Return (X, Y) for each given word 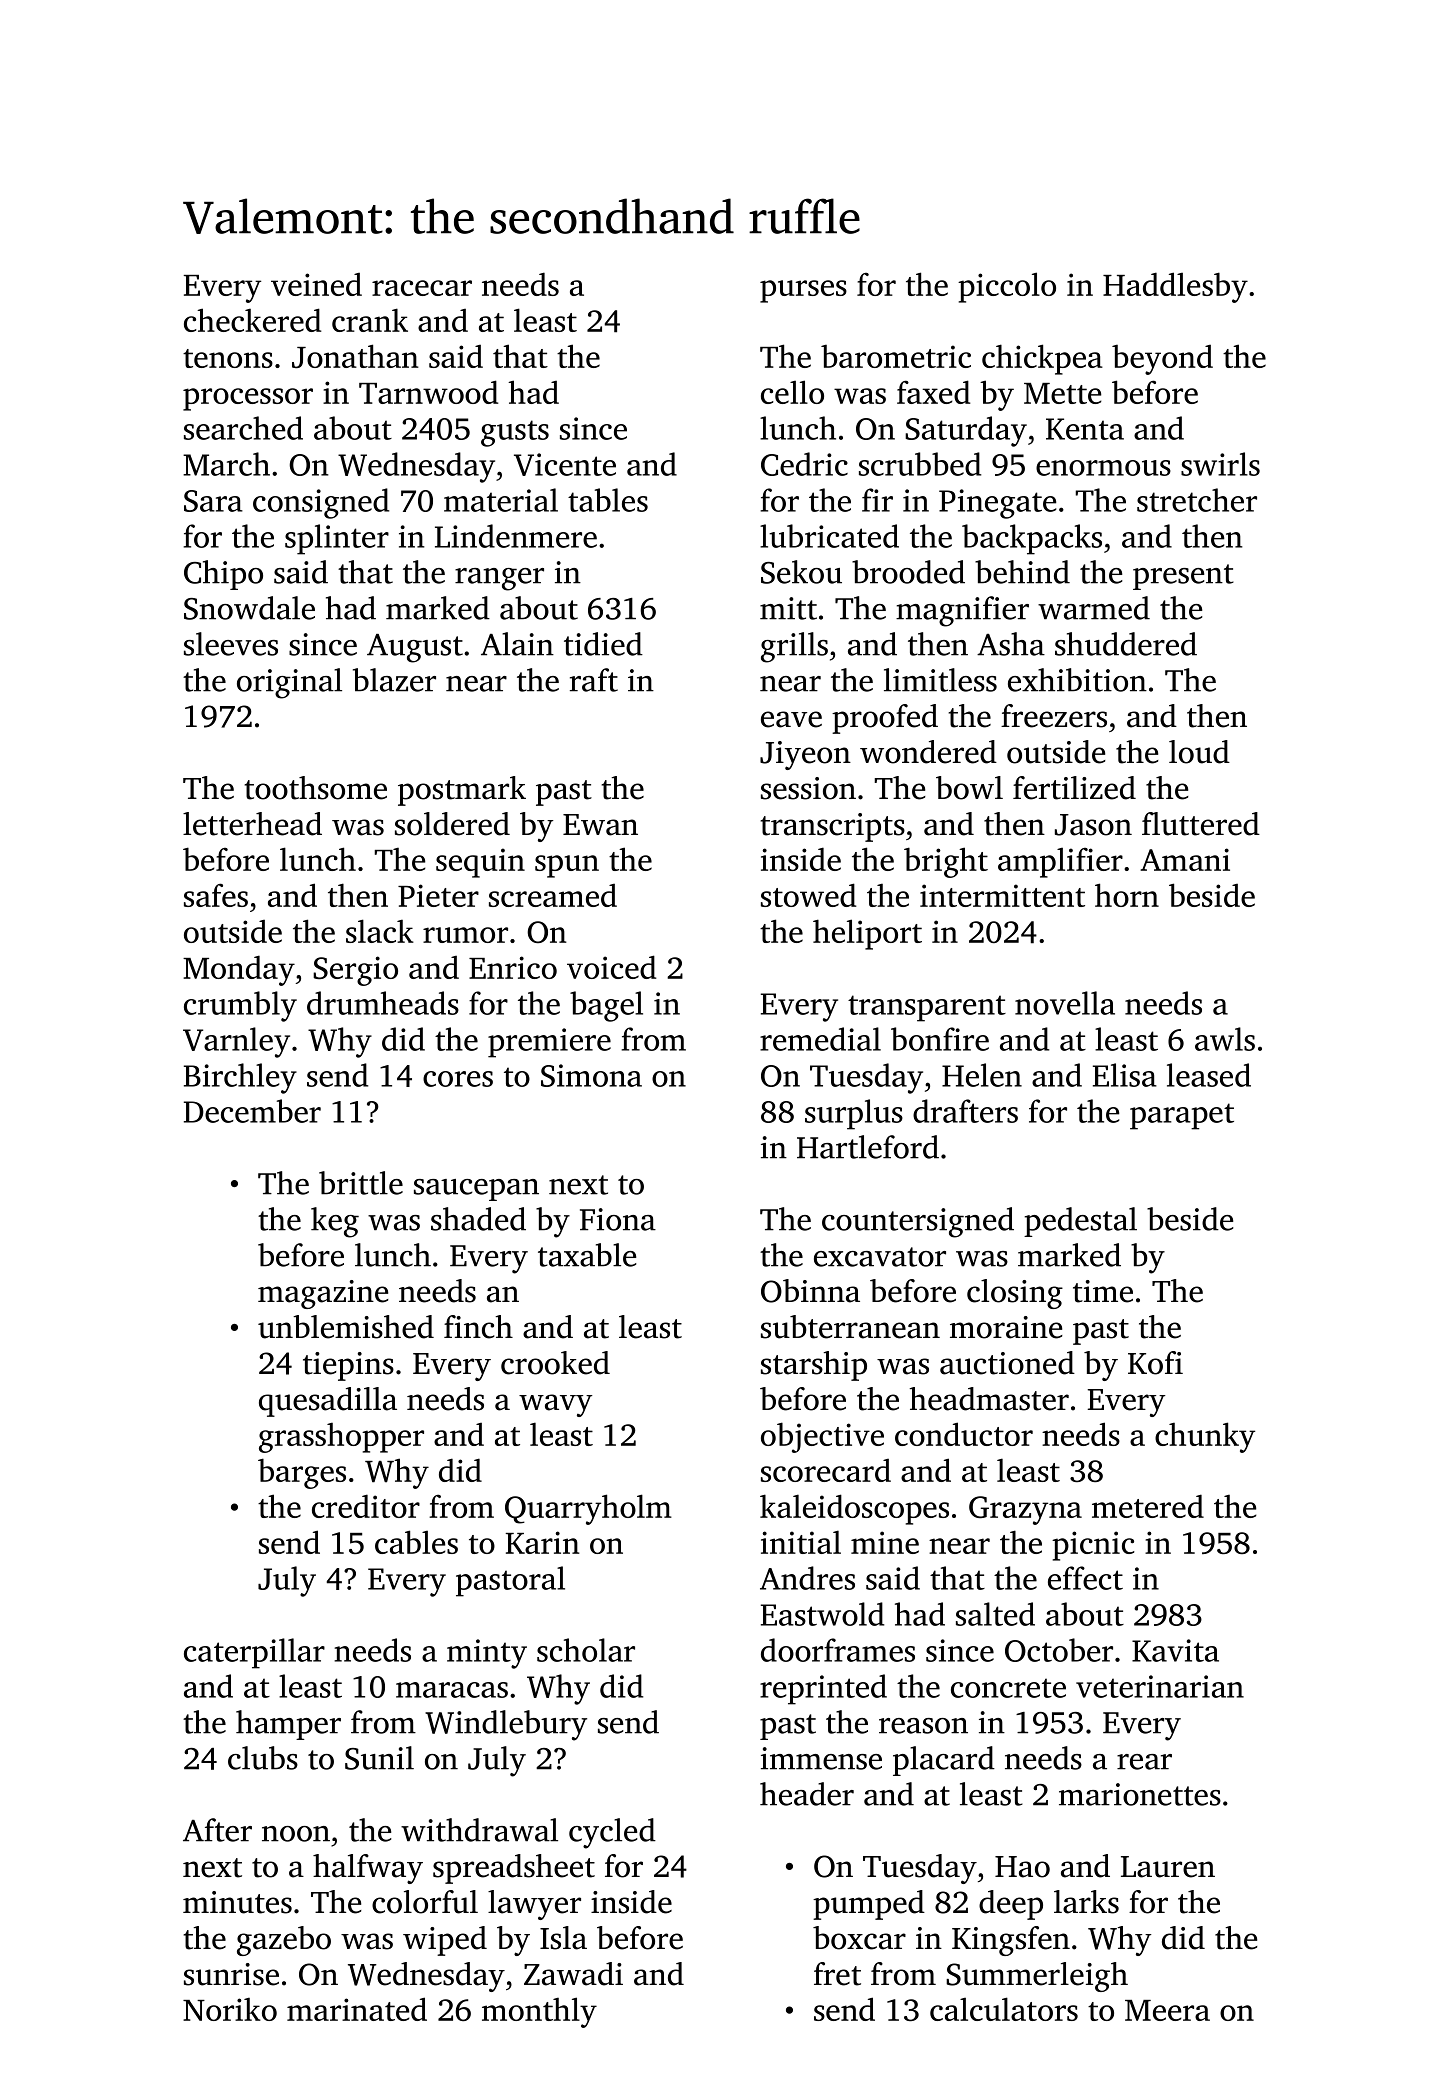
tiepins (348, 1366)
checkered (252, 320)
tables (608, 500)
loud (1199, 752)
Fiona (618, 1219)
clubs (263, 1758)
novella (1065, 1003)
